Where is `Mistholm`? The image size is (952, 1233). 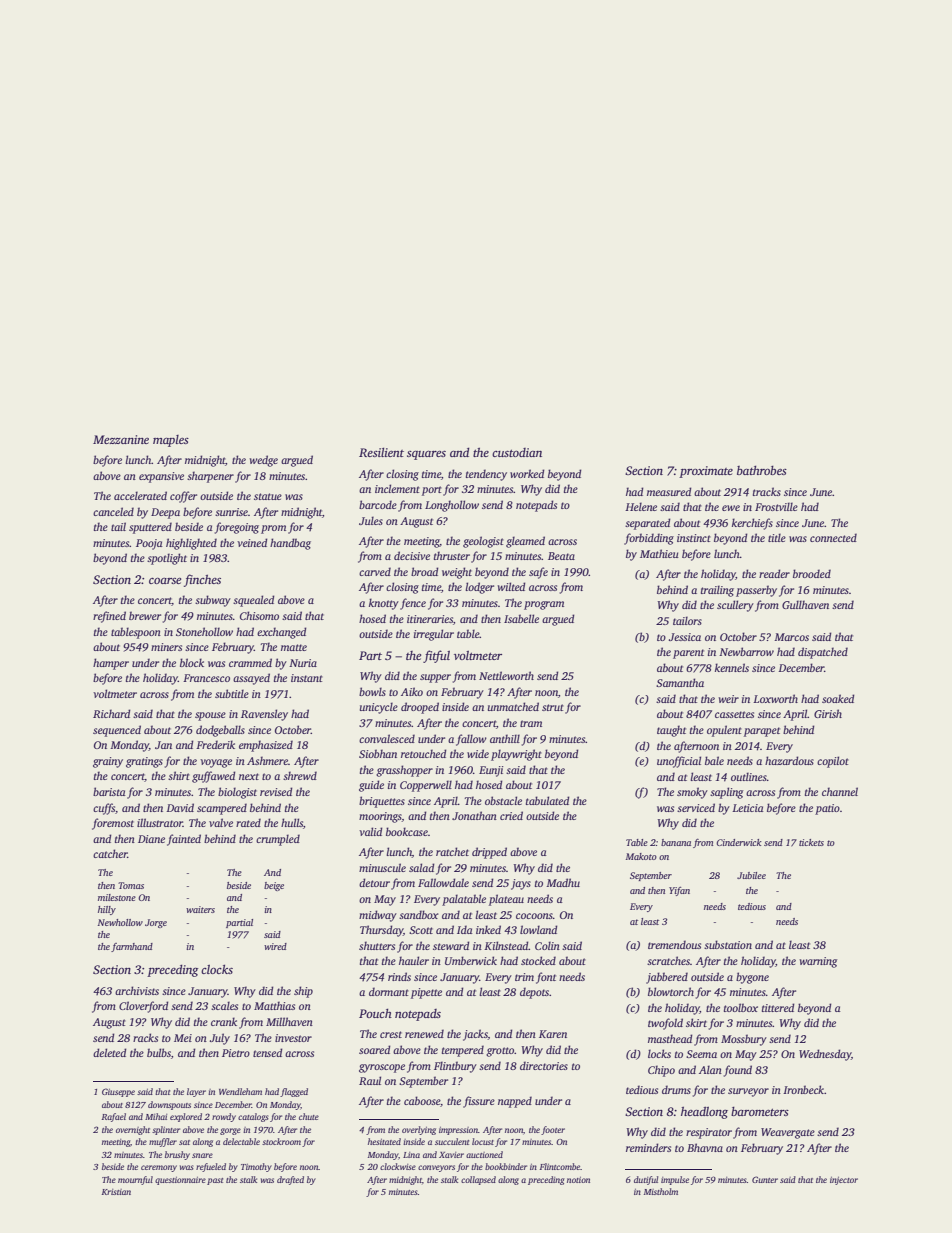 Mistholm is located at coordinates (661, 1191).
